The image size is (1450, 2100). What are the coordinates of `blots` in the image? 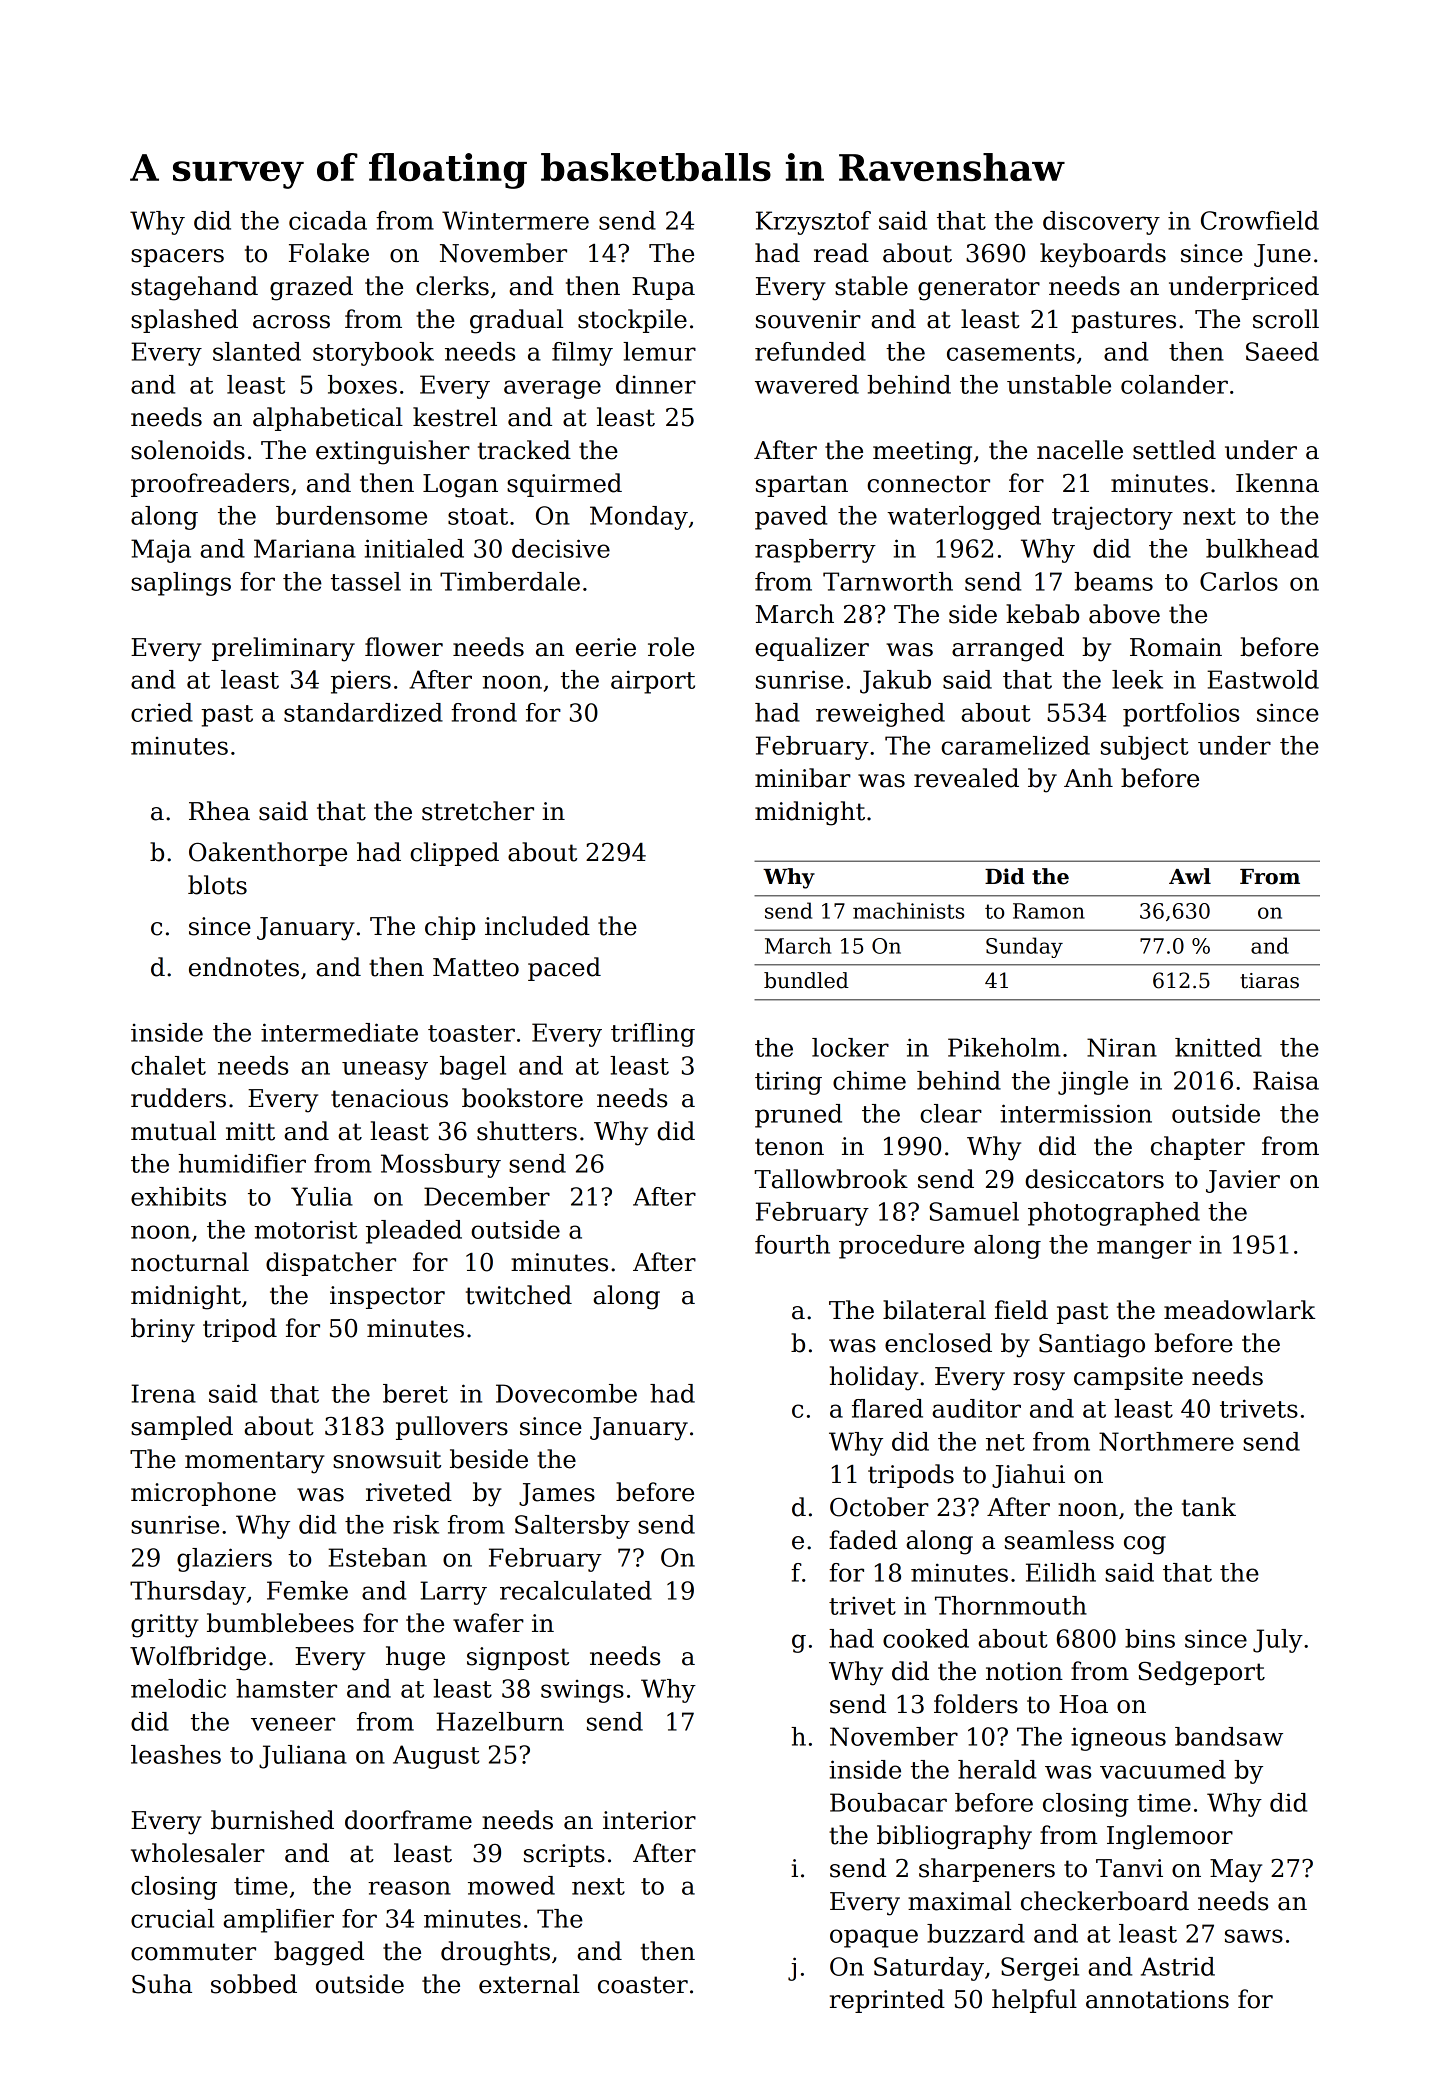 It's located at (217, 885).
